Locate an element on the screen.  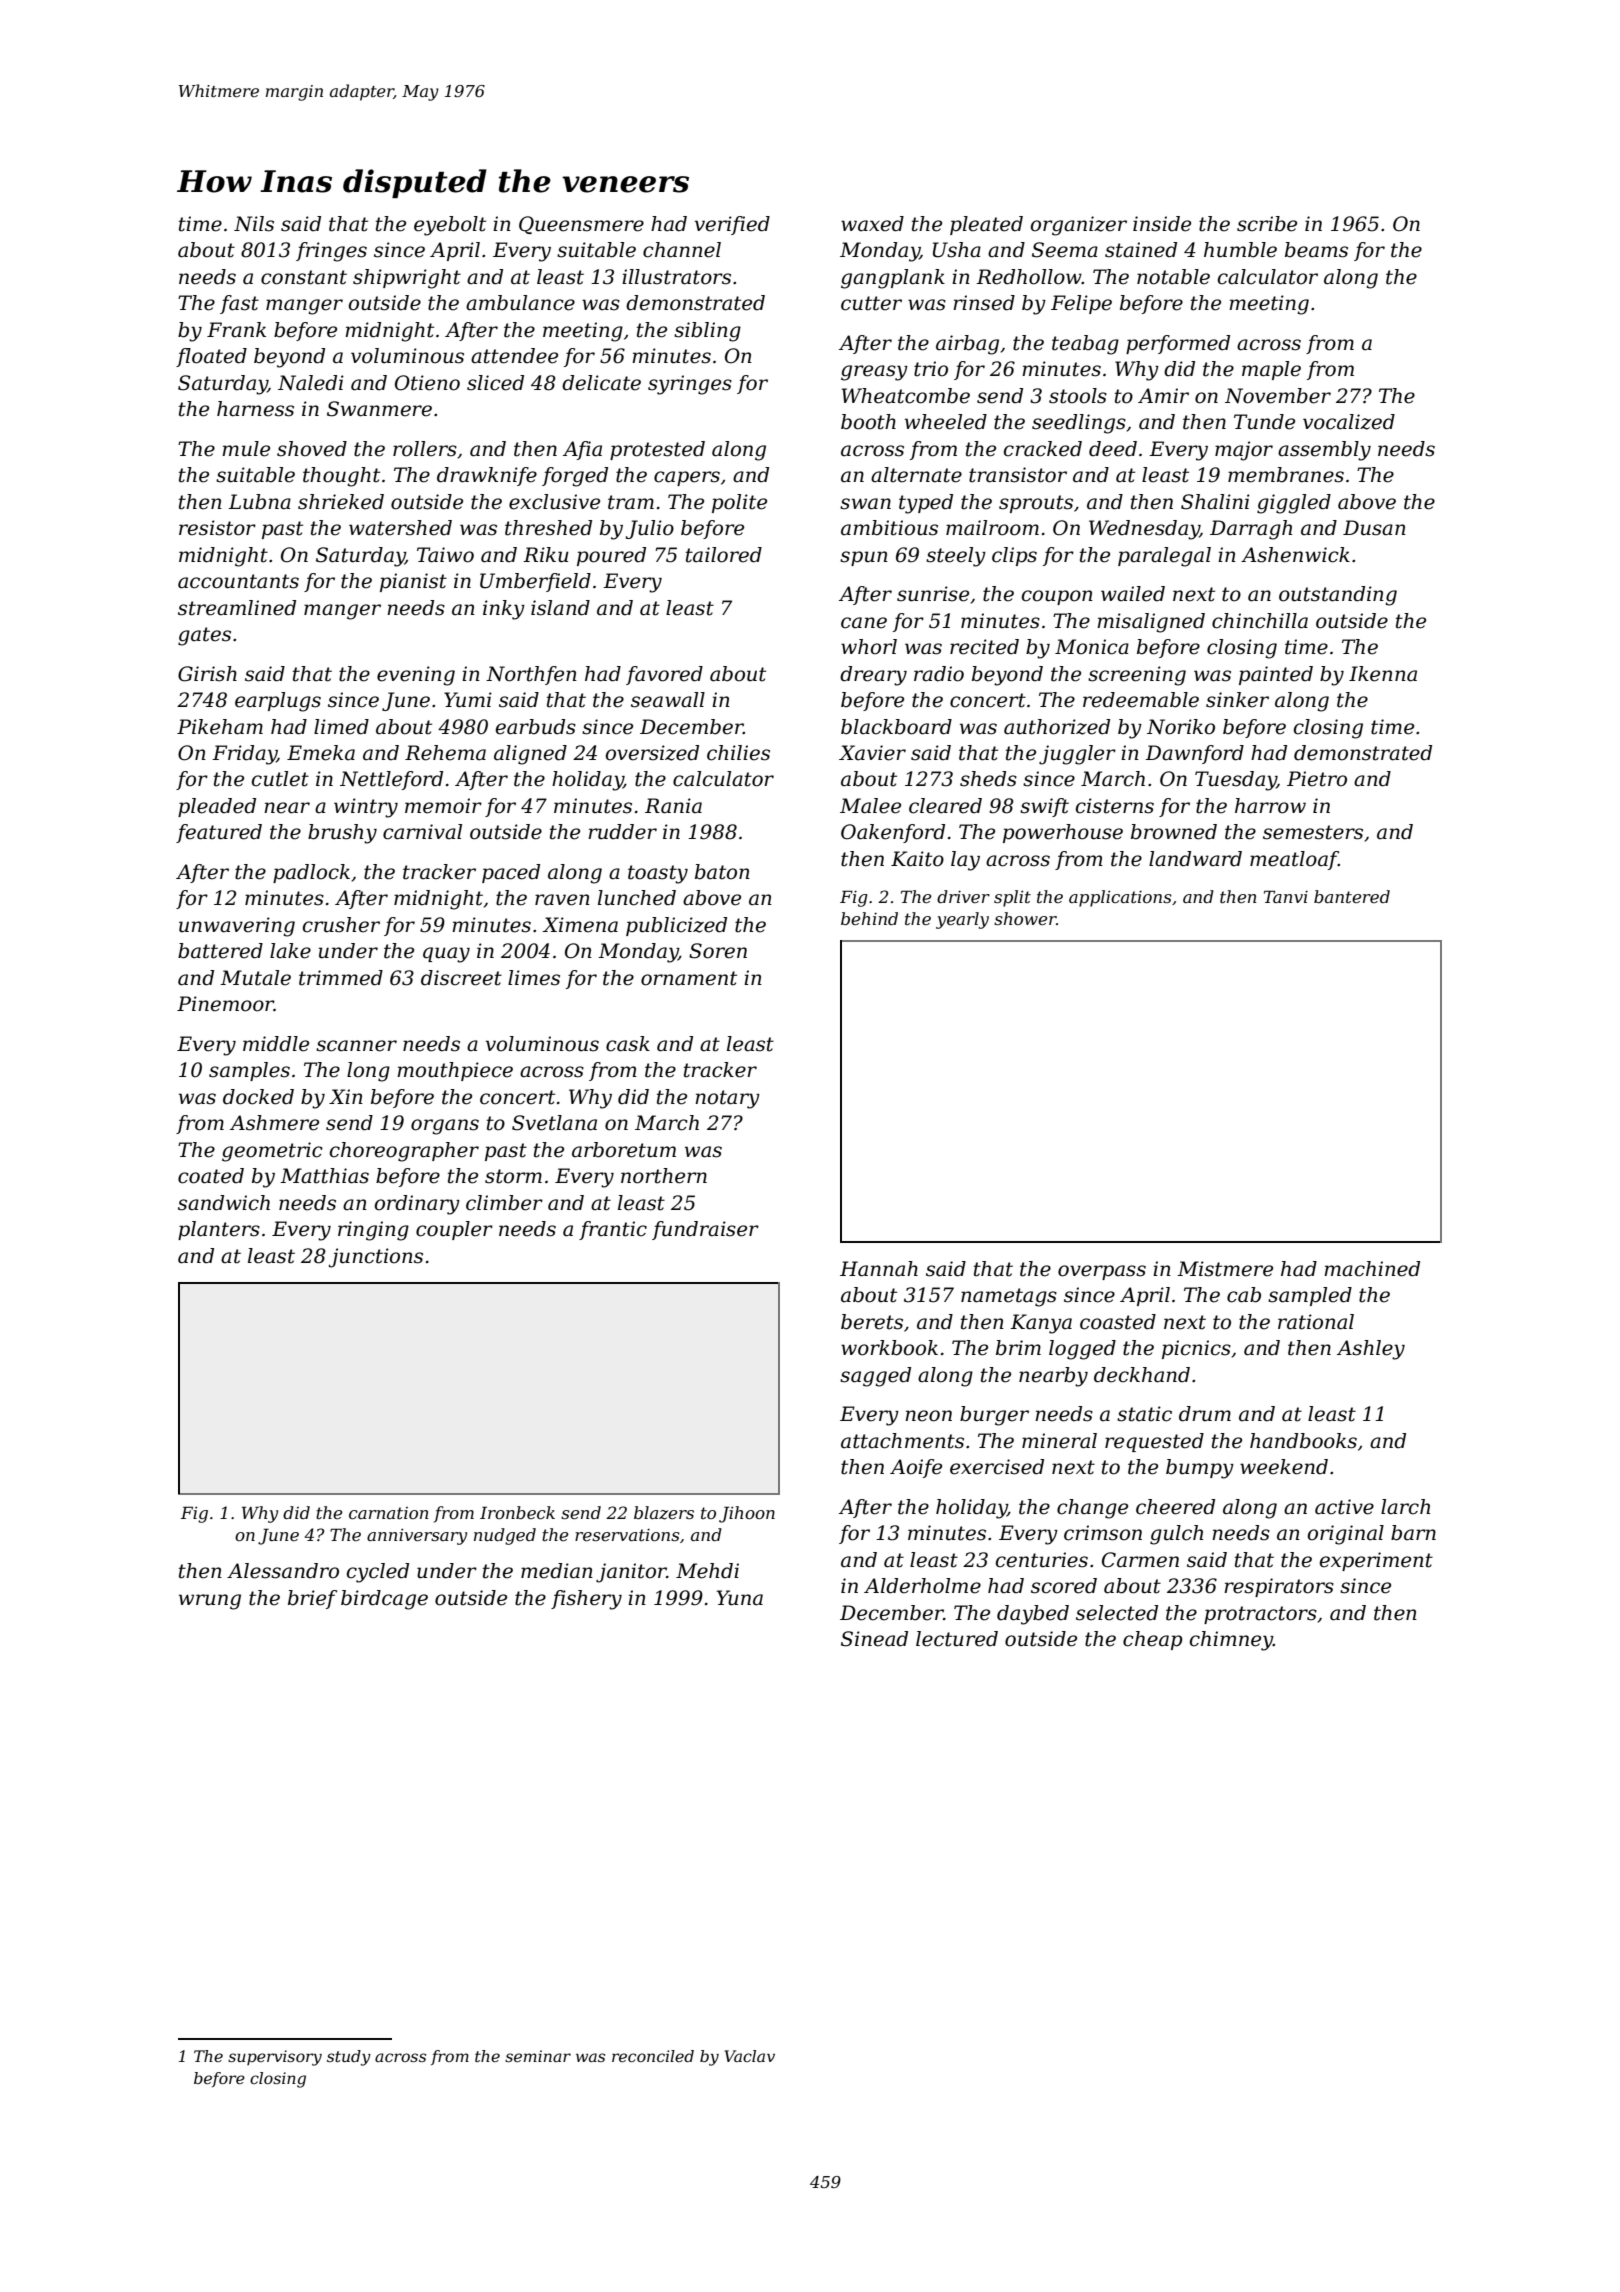
cask is located at coordinates (628, 1044).
